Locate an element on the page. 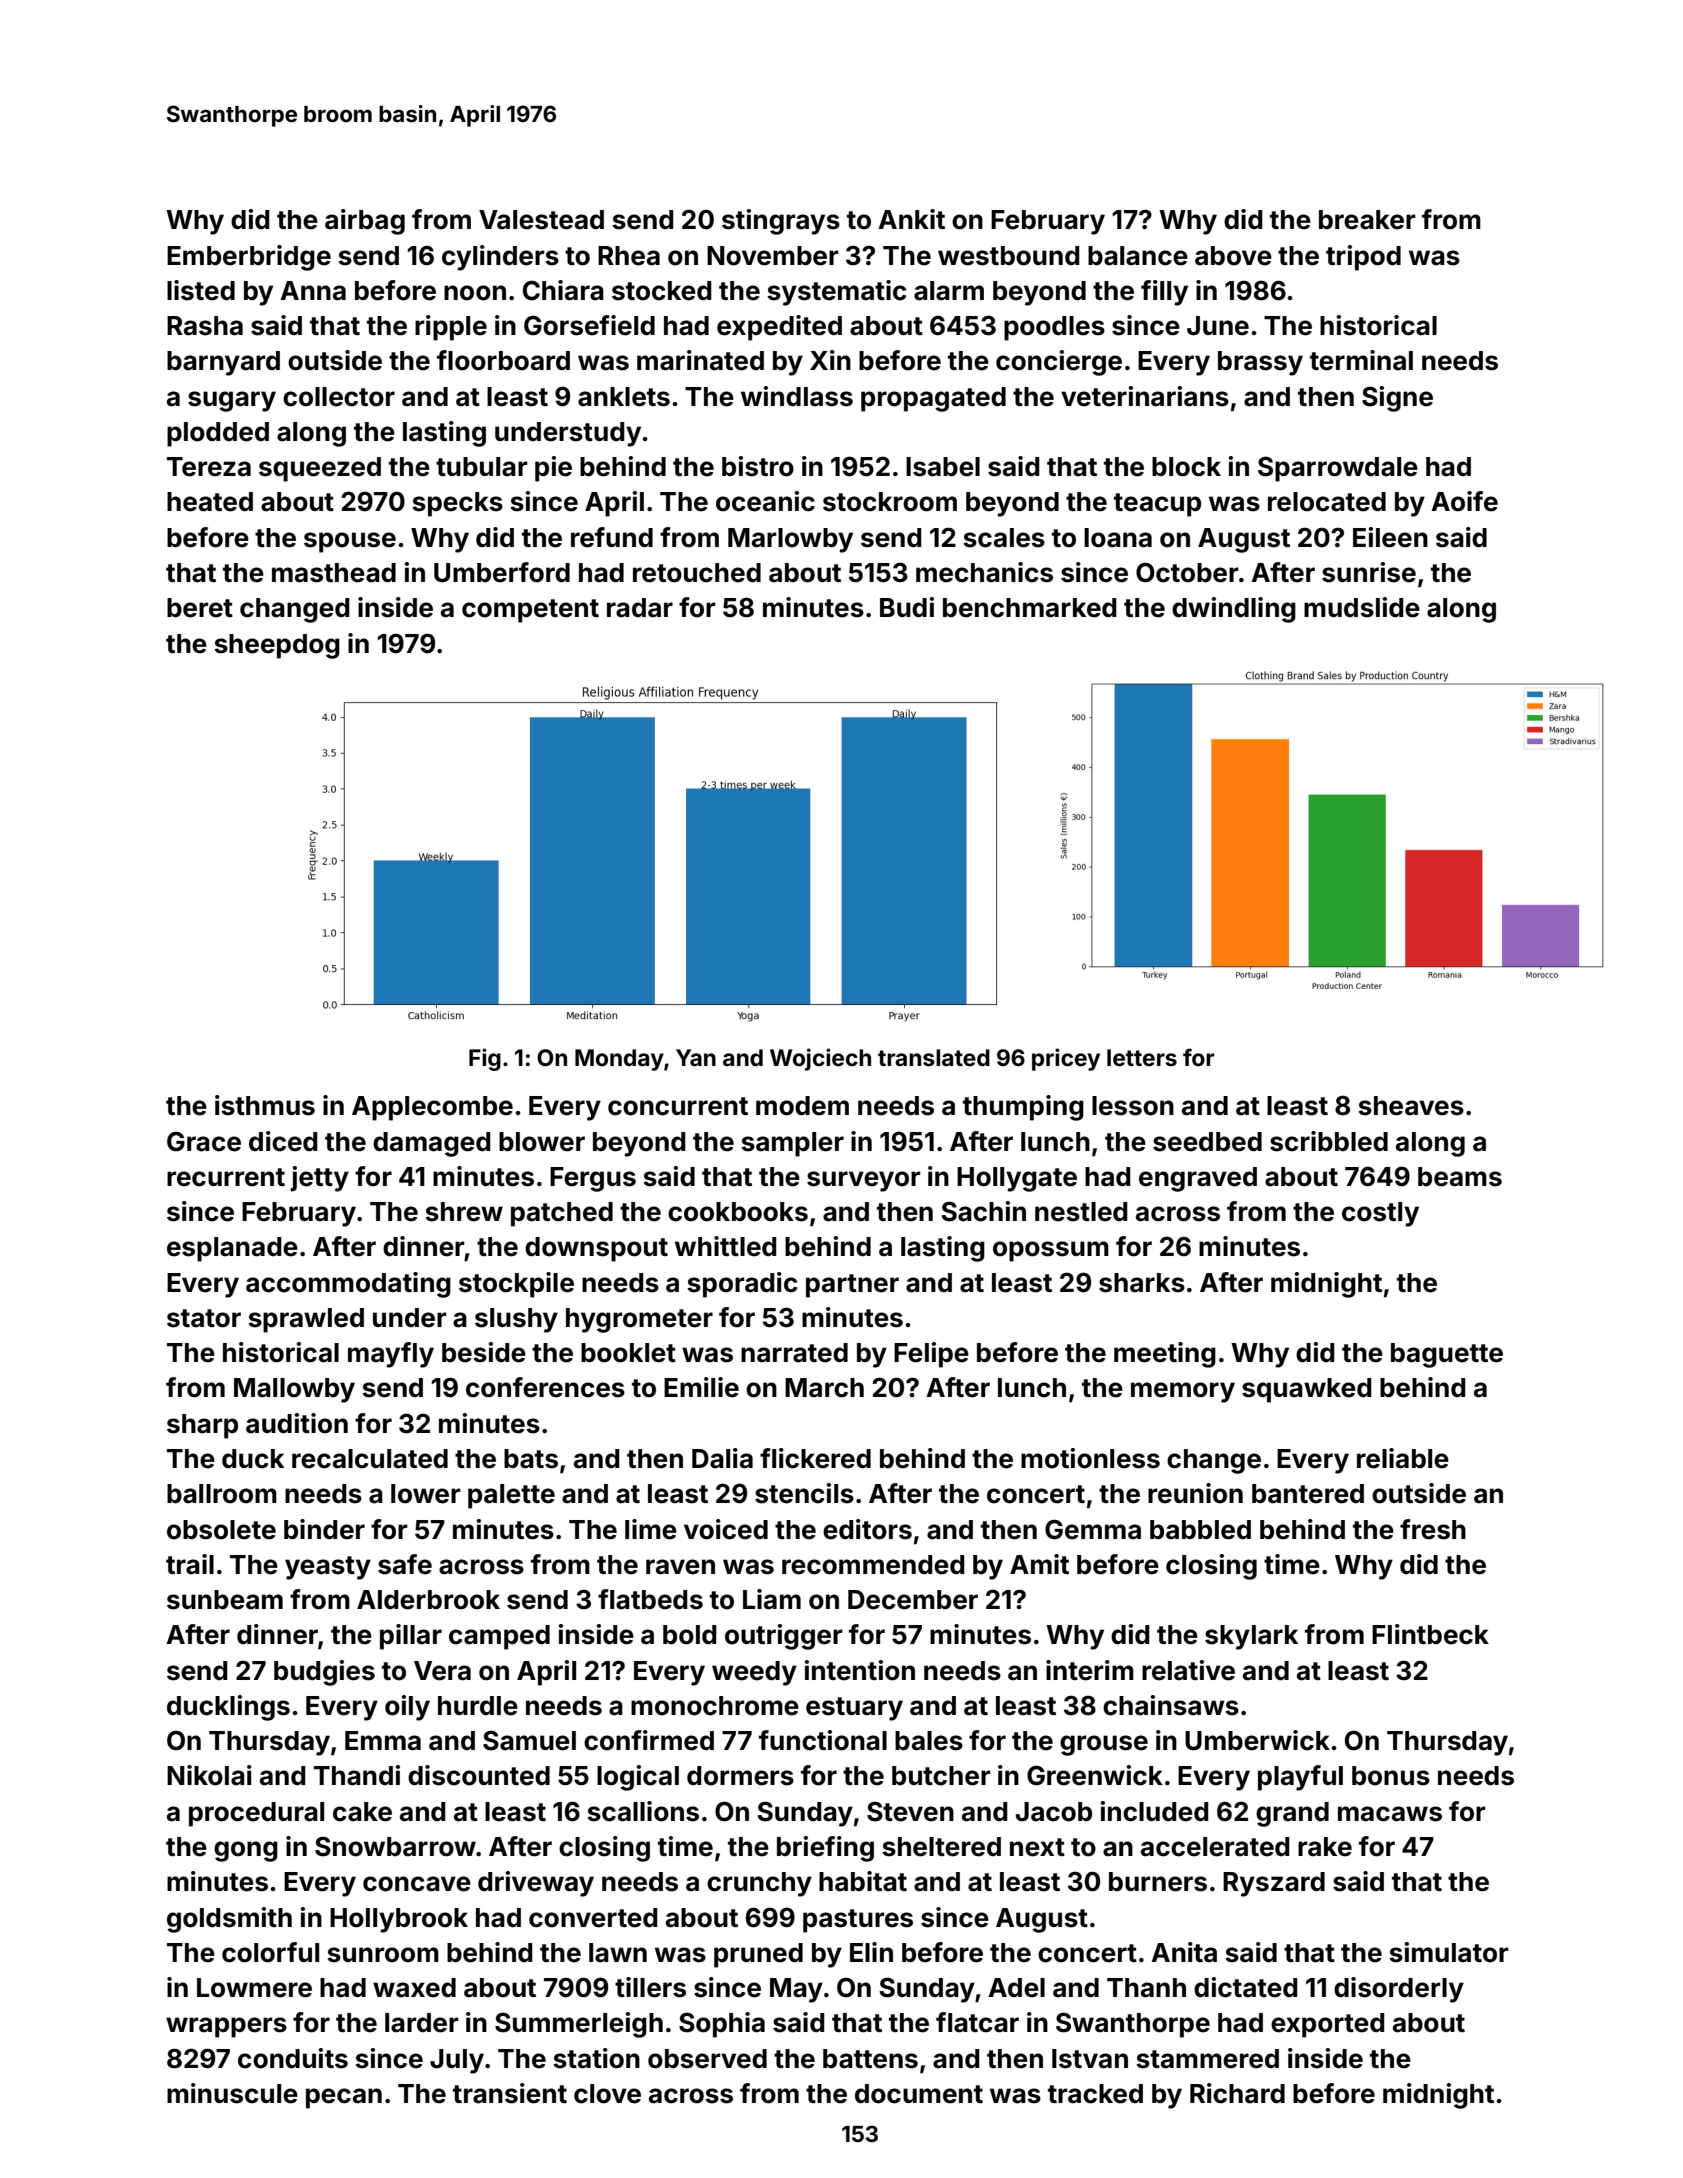 The height and width of the page is (2178, 1683). pecan is located at coordinates (344, 2098).
